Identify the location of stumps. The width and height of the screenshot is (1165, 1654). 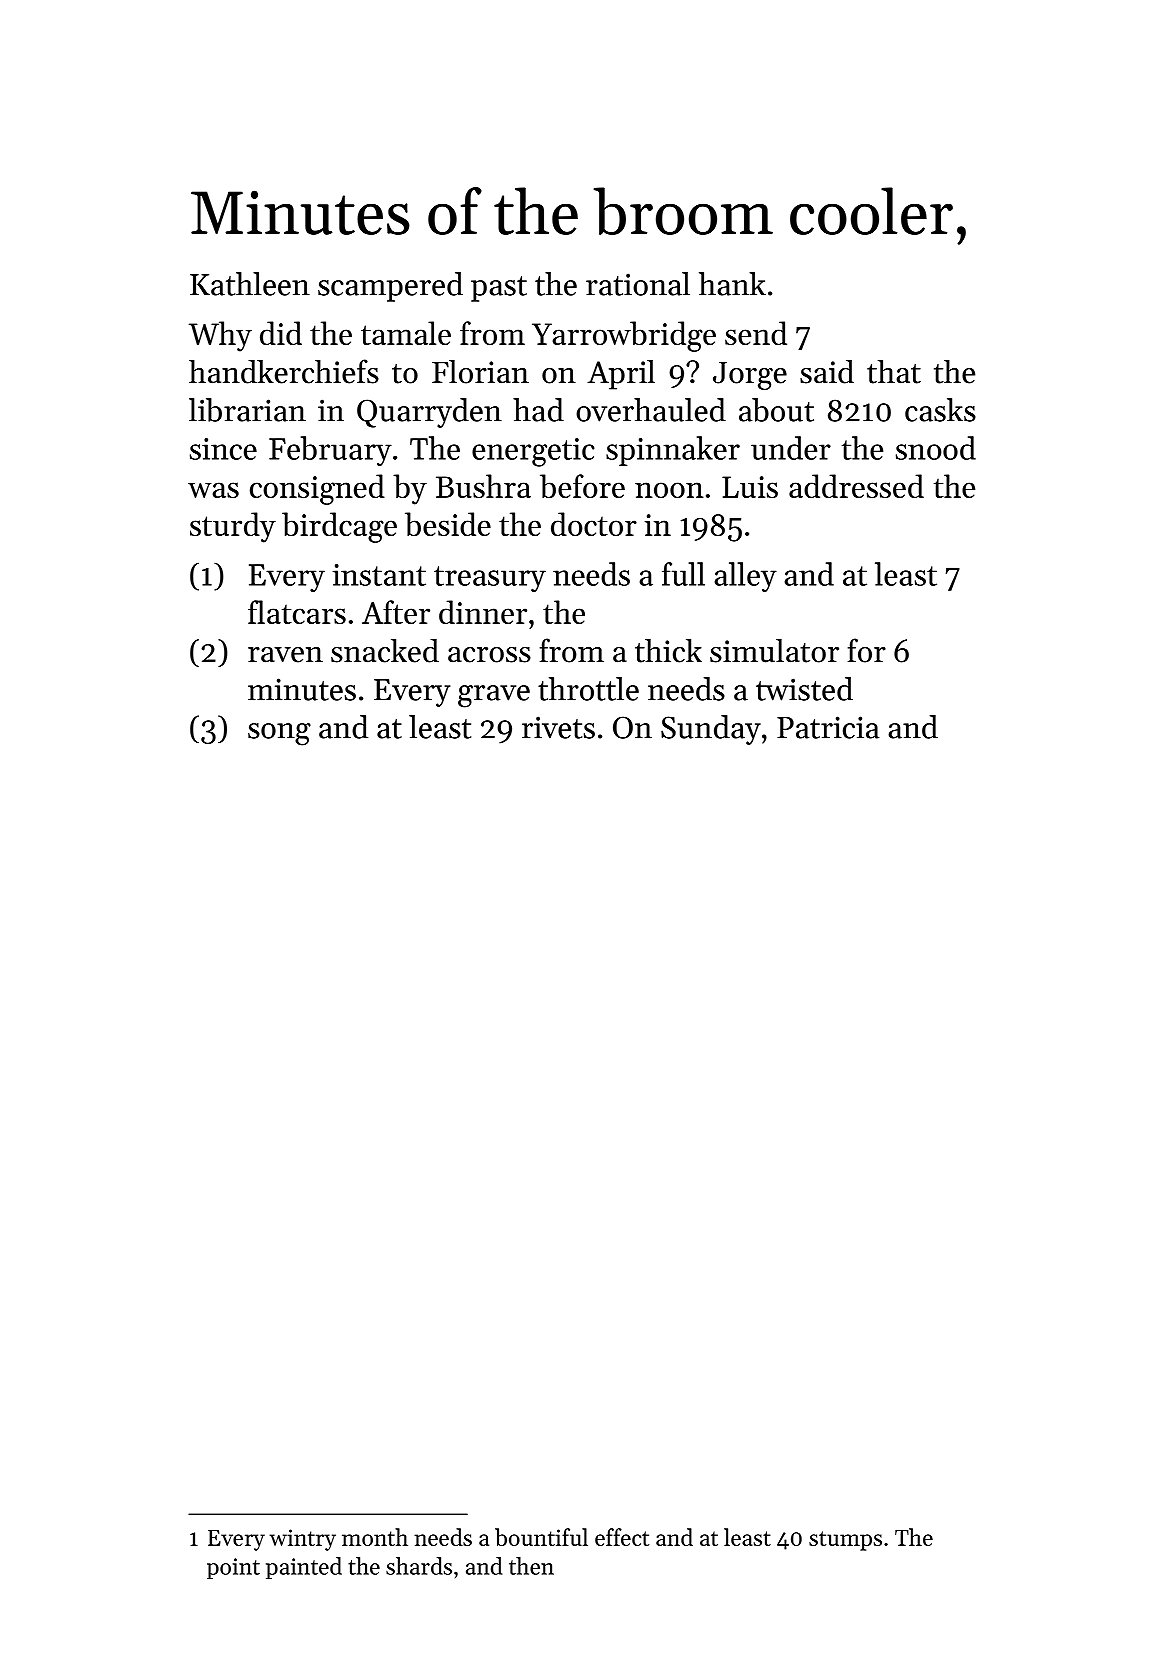
(845, 1541).
